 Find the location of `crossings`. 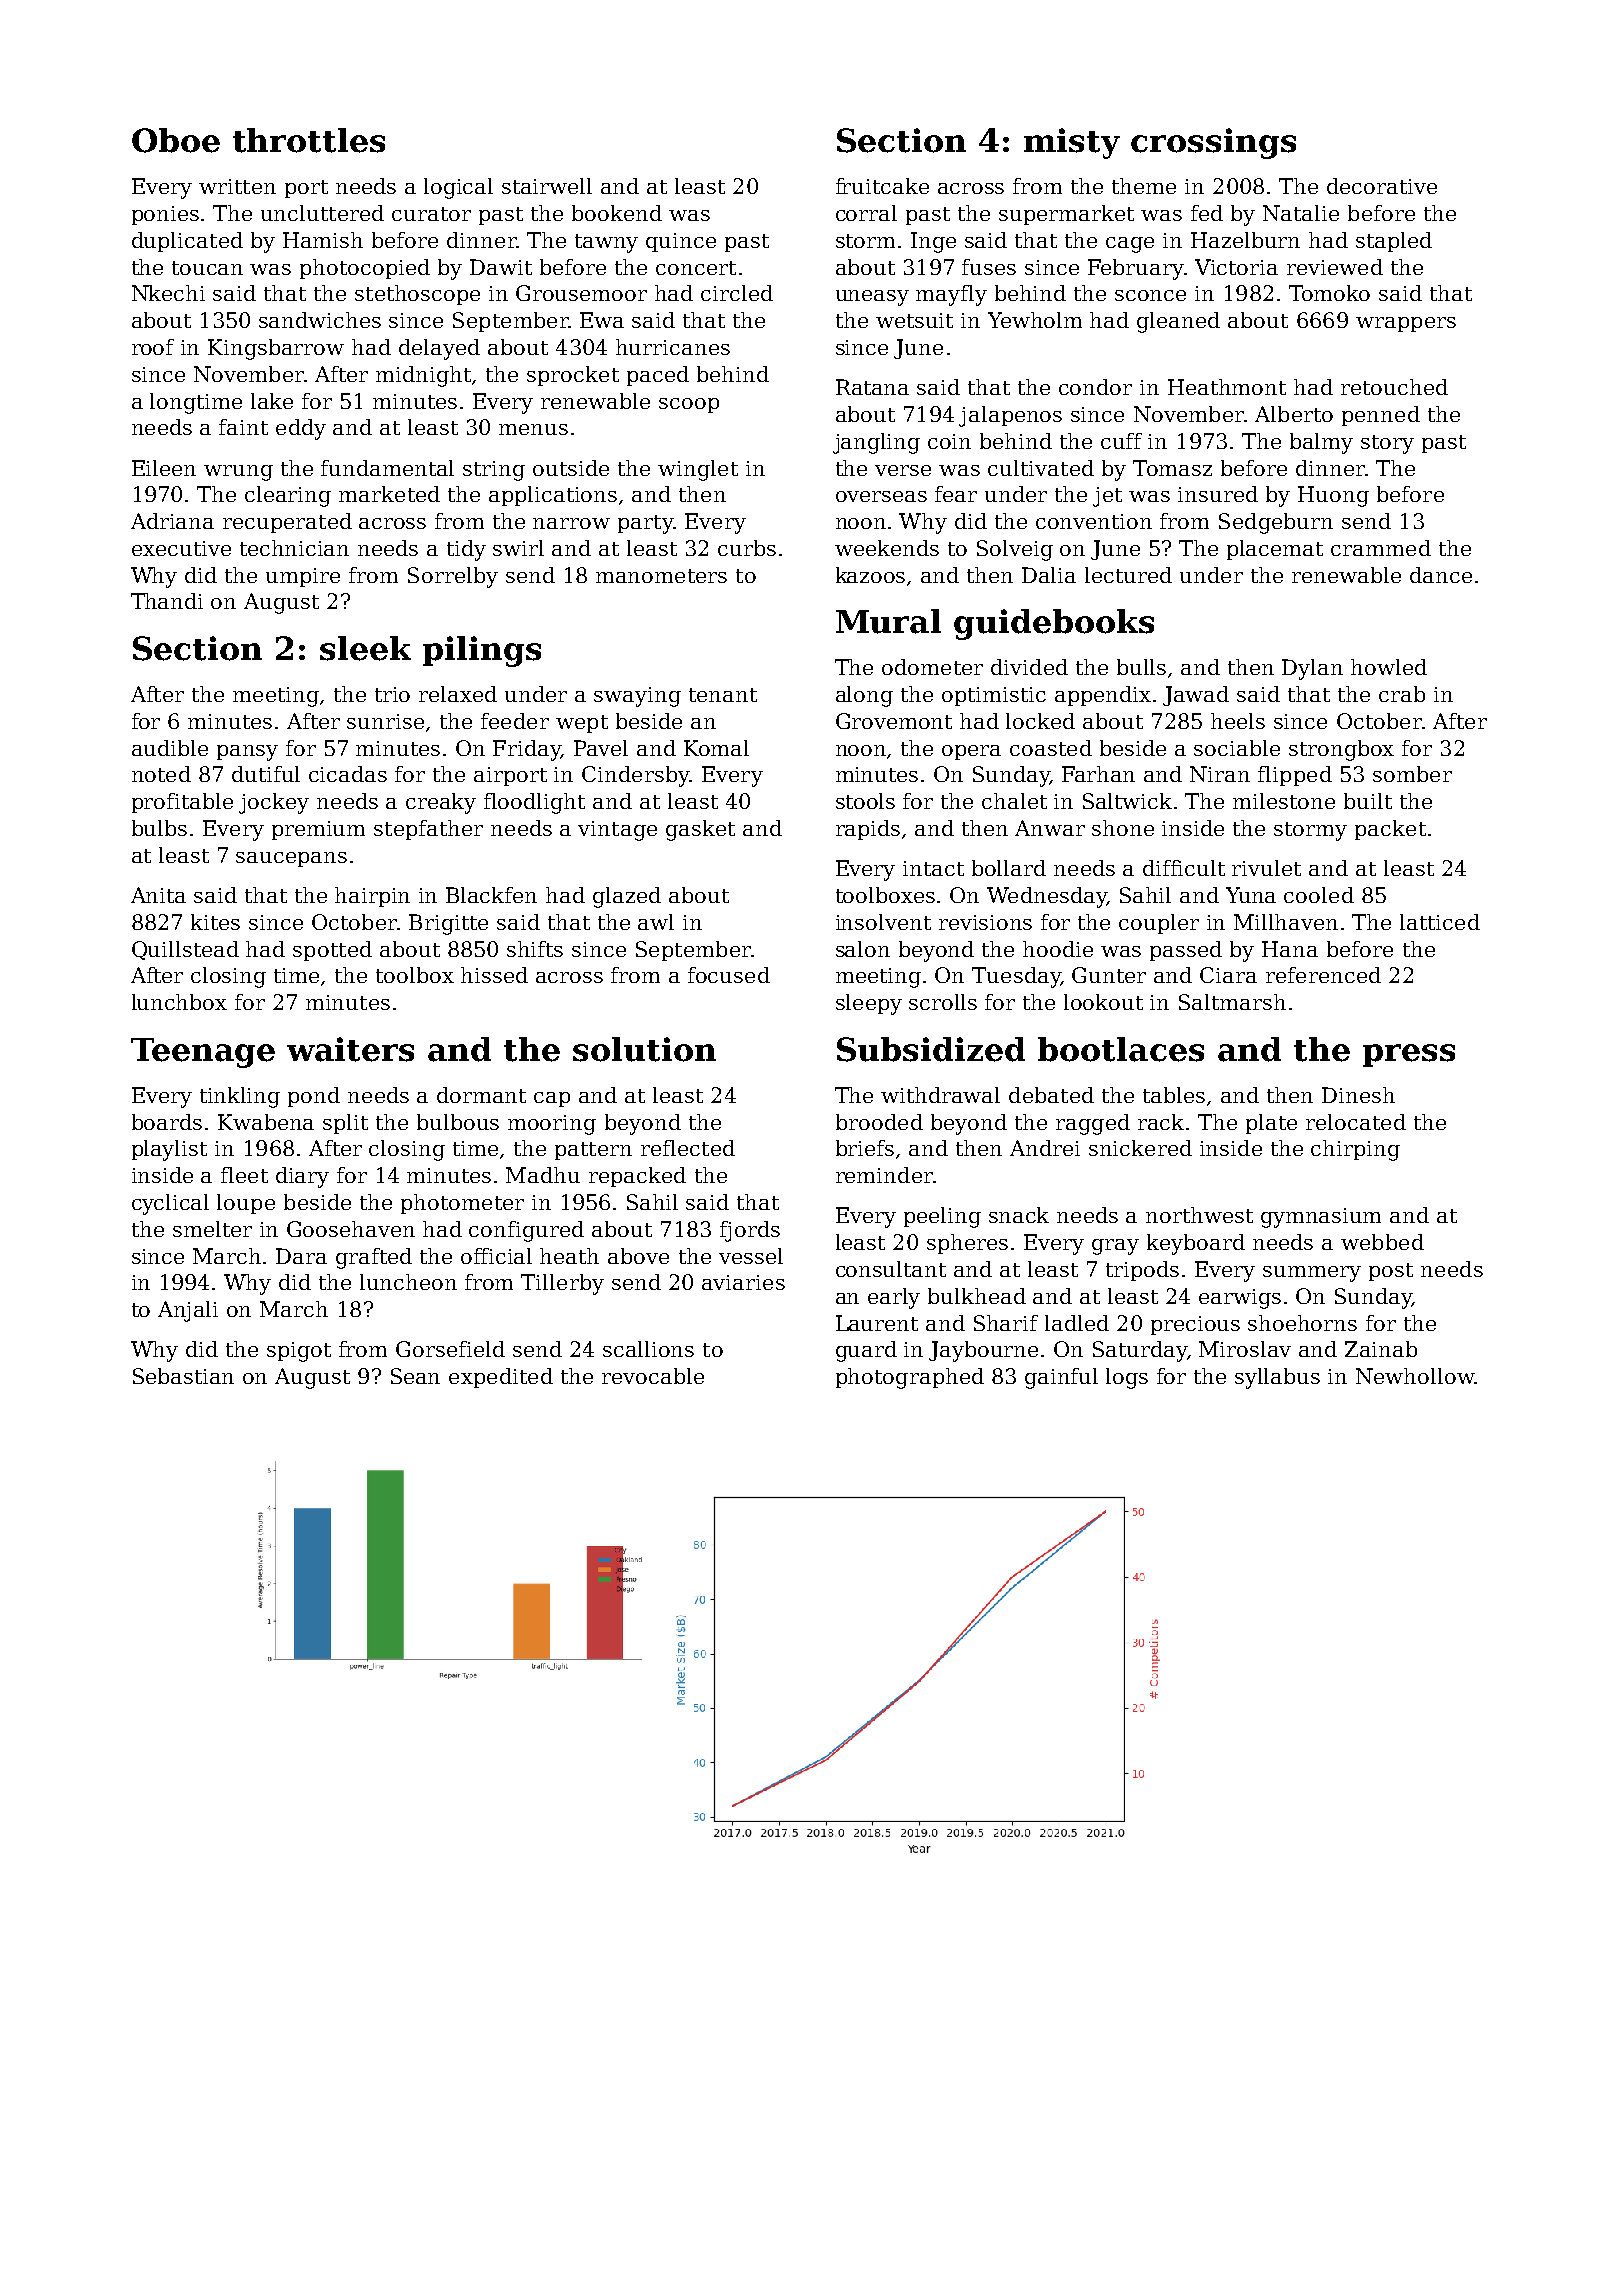

crossings is located at coordinates (1213, 143).
